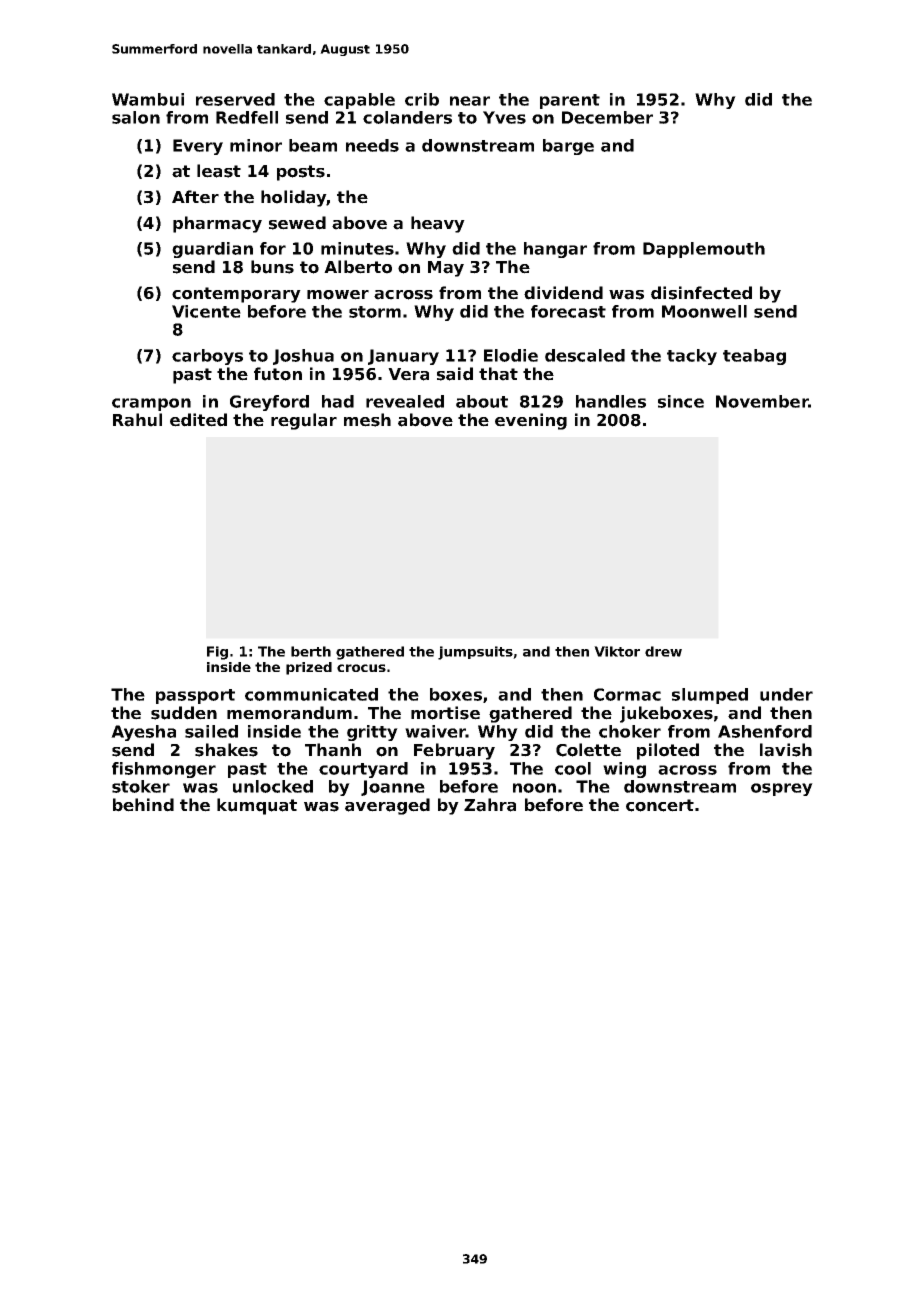  What do you see at coordinates (361, 668) in the image?
I see `crocus` at bounding box center [361, 668].
